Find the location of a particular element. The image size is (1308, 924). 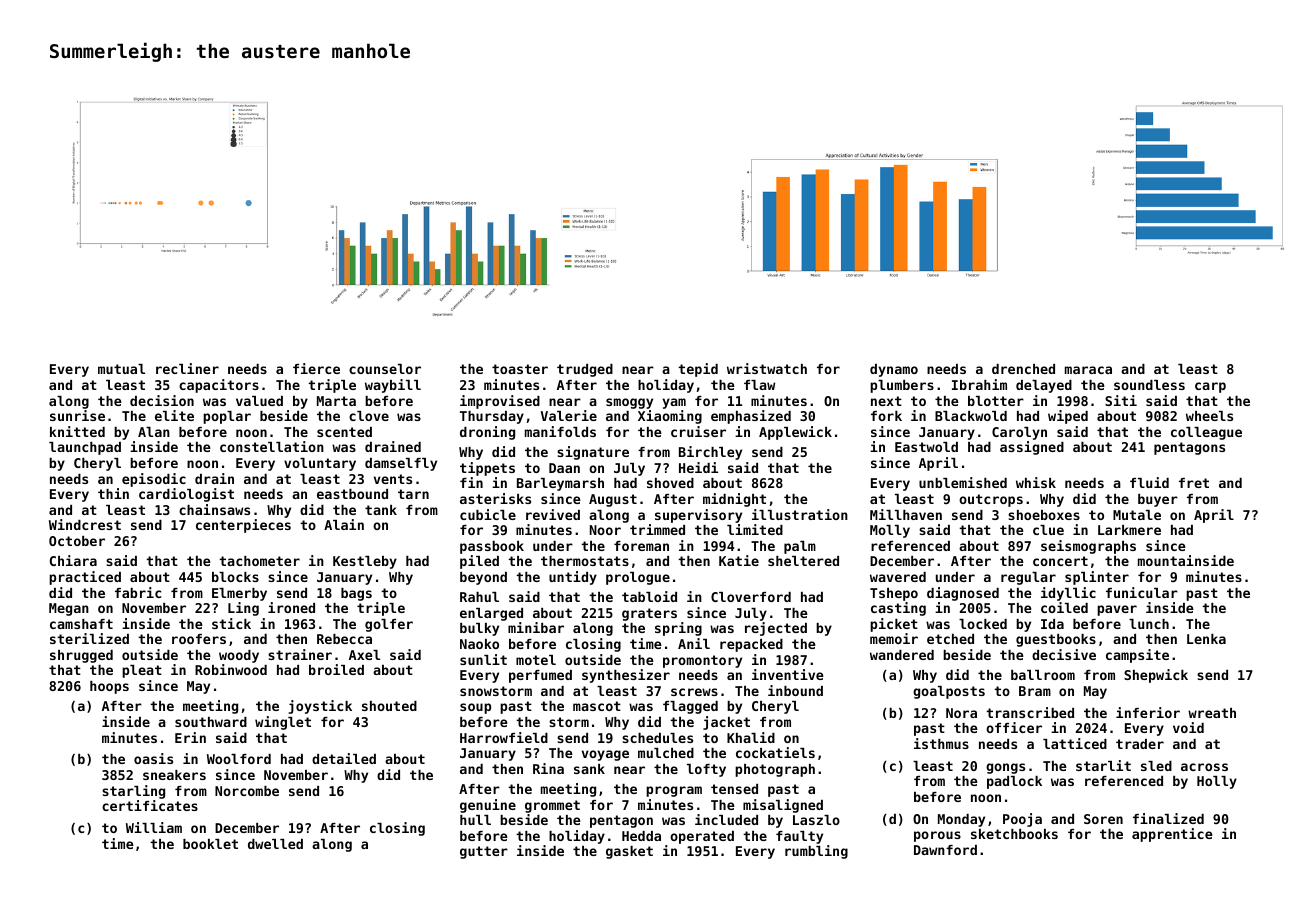

schedules is located at coordinates (657, 738).
